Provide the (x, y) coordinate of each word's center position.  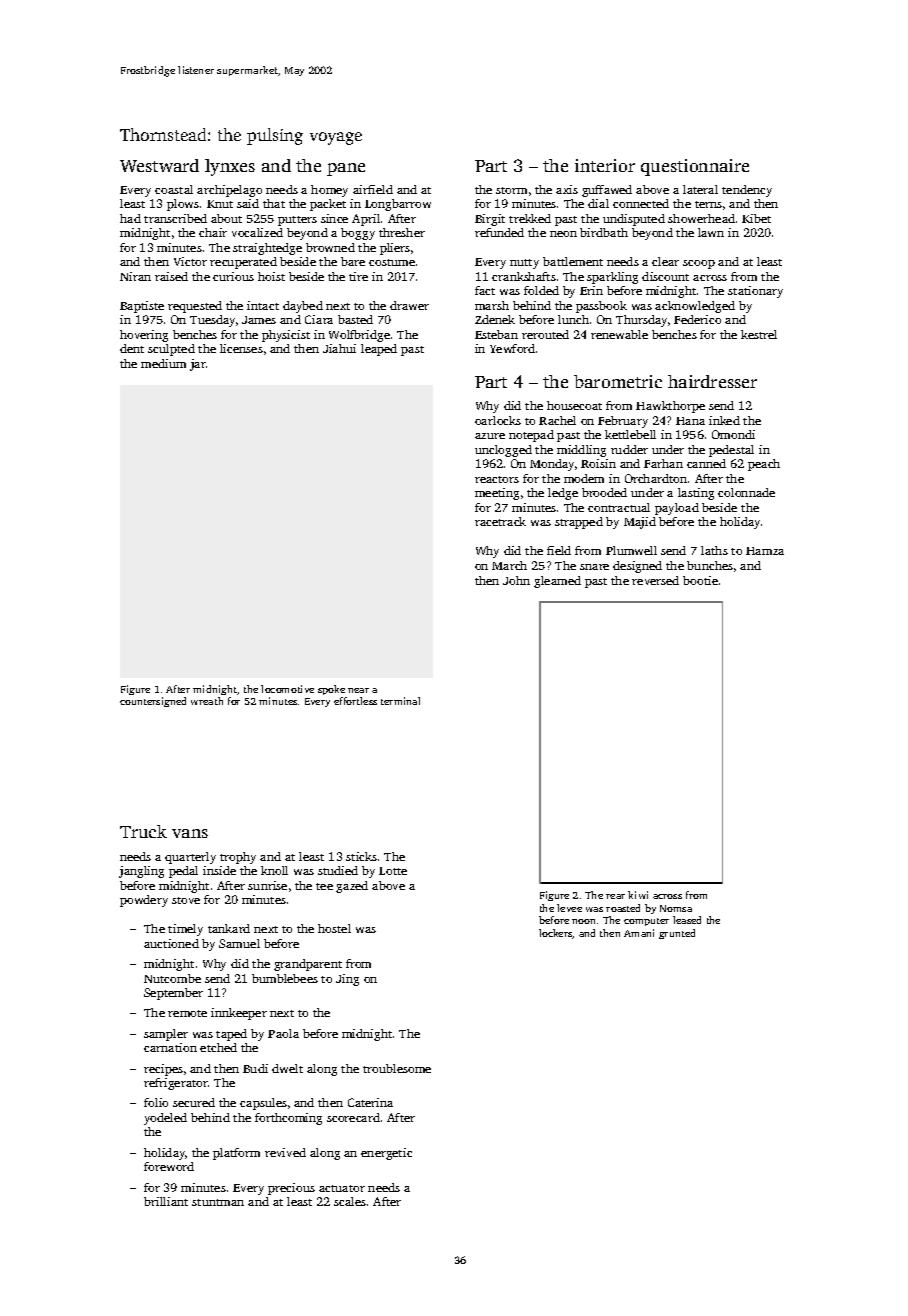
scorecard (353, 1117)
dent (132, 348)
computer (646, 922)
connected (641, 203)
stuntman (218, 1202)
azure (490, 436)
